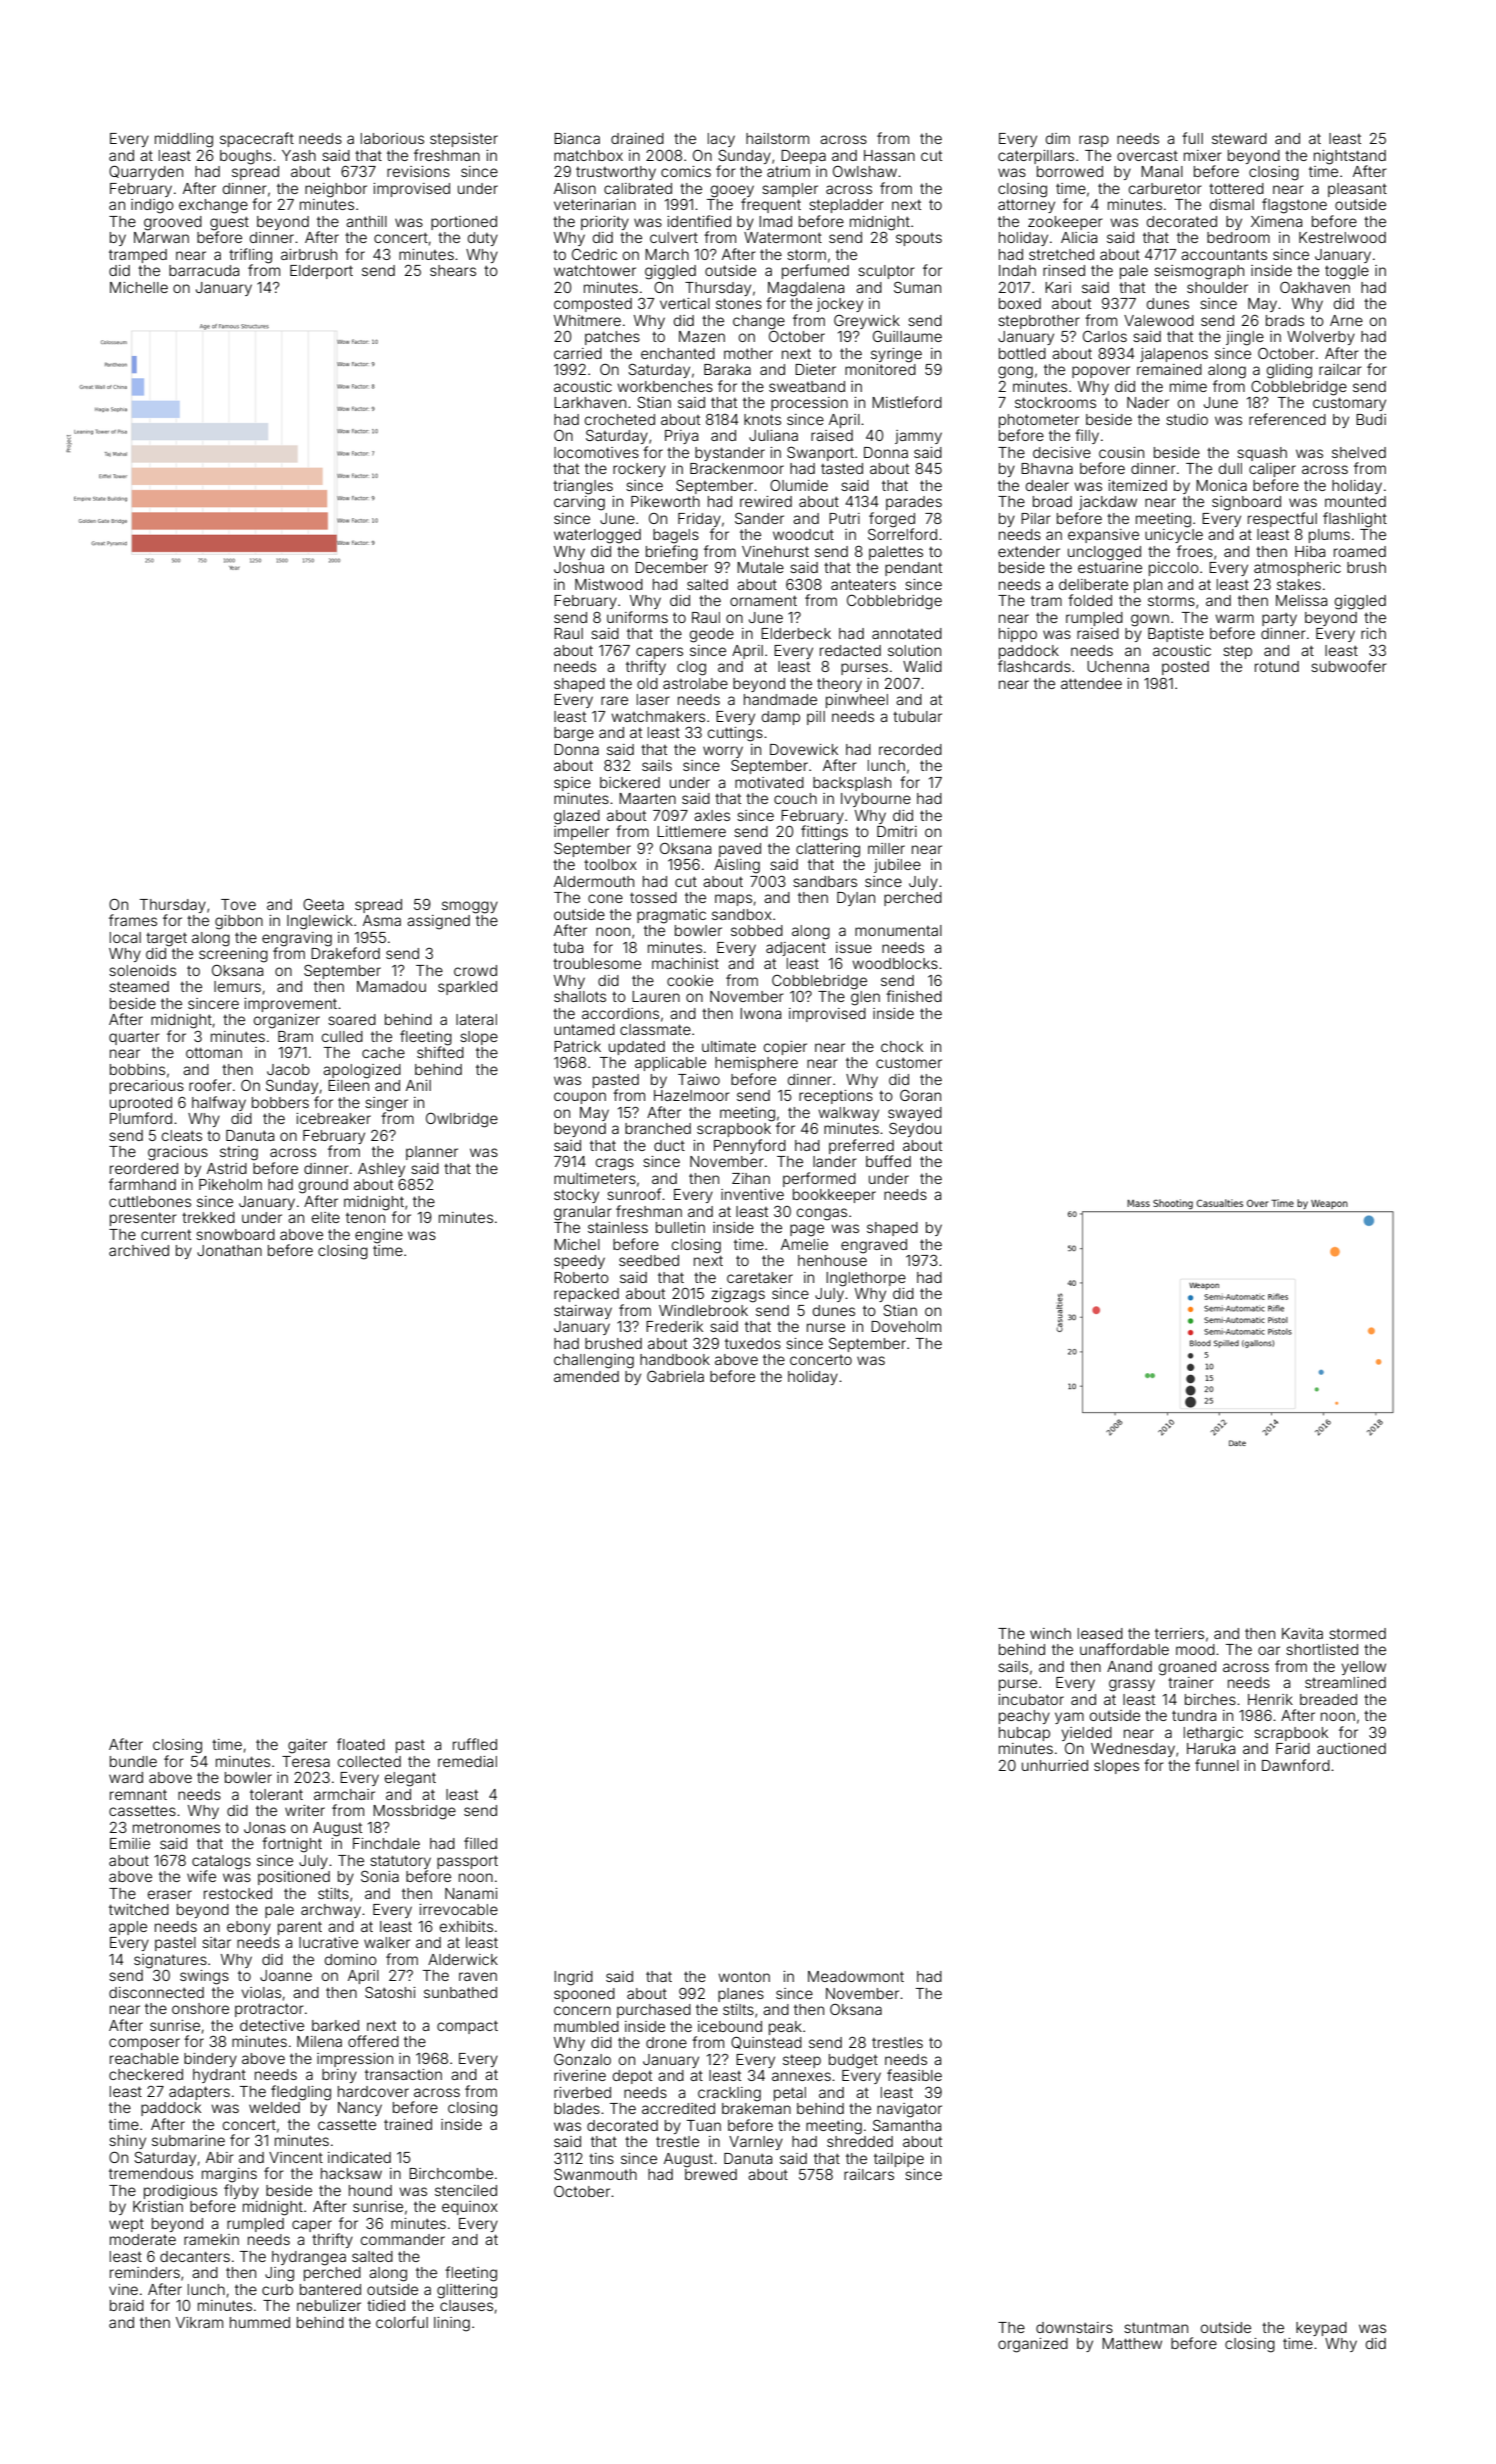 The height and width of the document is (2464, 1496). I want to click on Kestrelwood, so click(1342, 237).
